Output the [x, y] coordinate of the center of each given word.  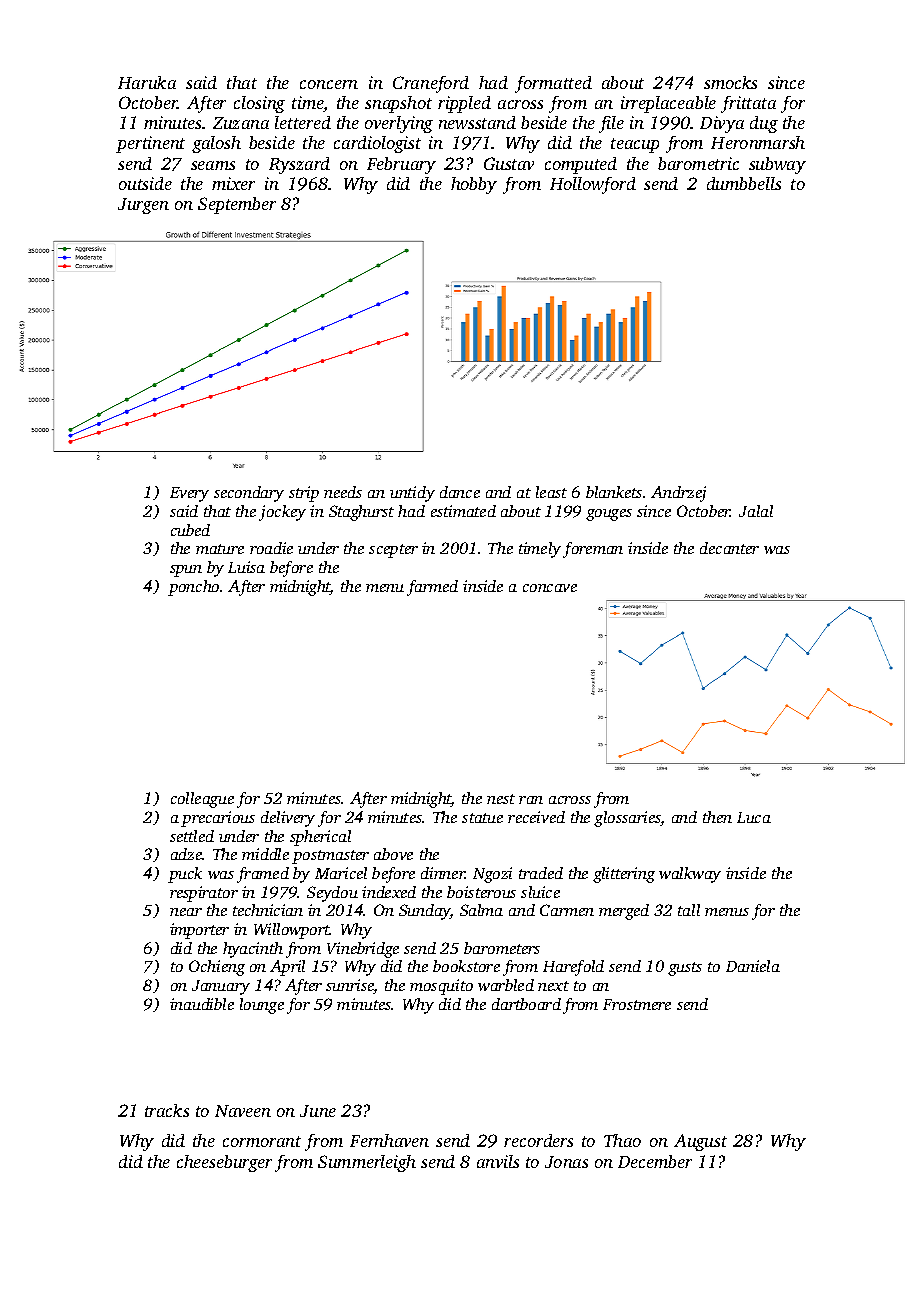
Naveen [243, 1111]
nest [501, 799]
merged [624, 912]
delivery [288, 819]
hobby [474, 185]
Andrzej [678, 494]
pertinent [150, 144]
